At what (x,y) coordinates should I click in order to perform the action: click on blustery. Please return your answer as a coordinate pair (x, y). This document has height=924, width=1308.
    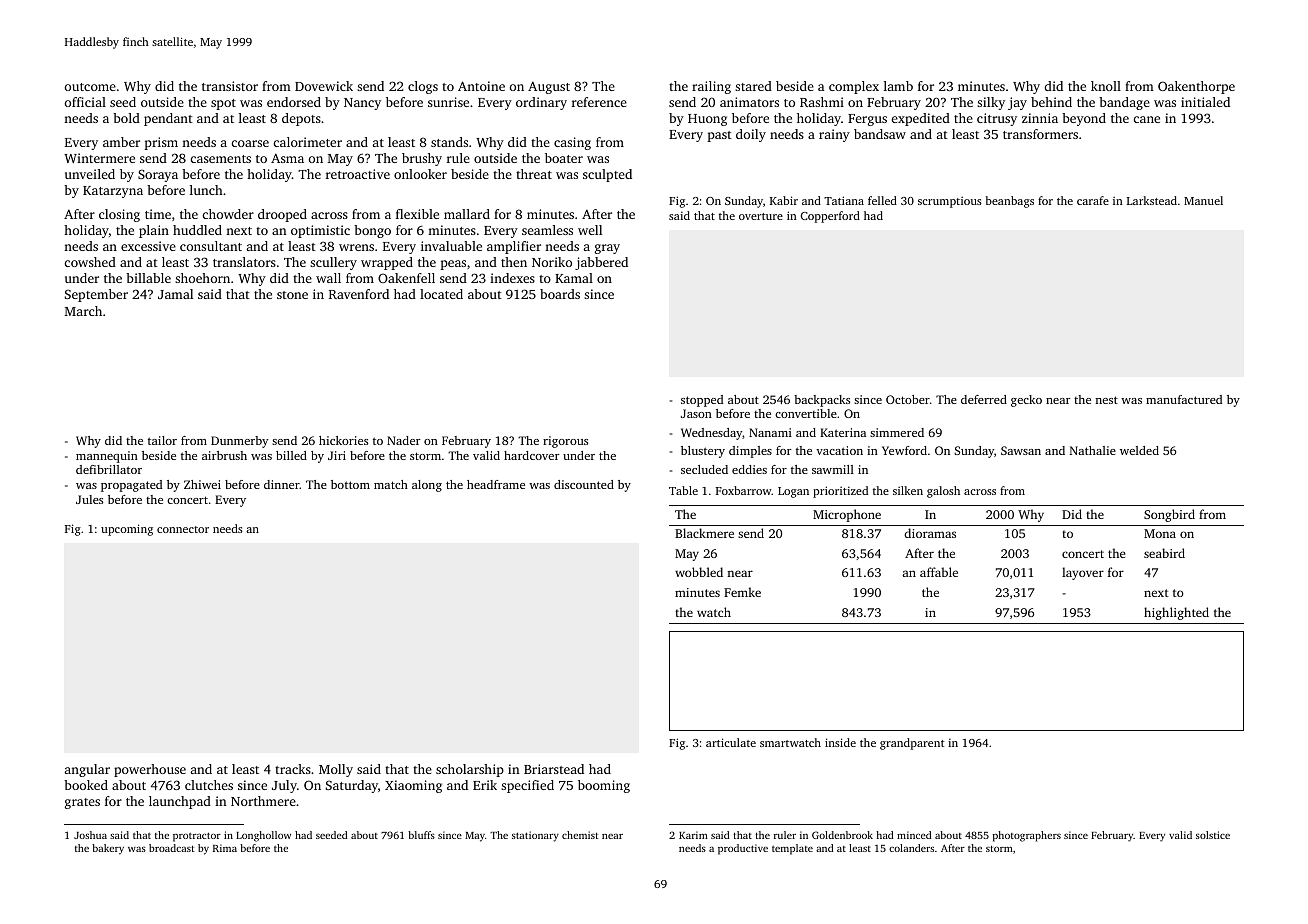
    Looking at the image, I should click on (703, 452).
